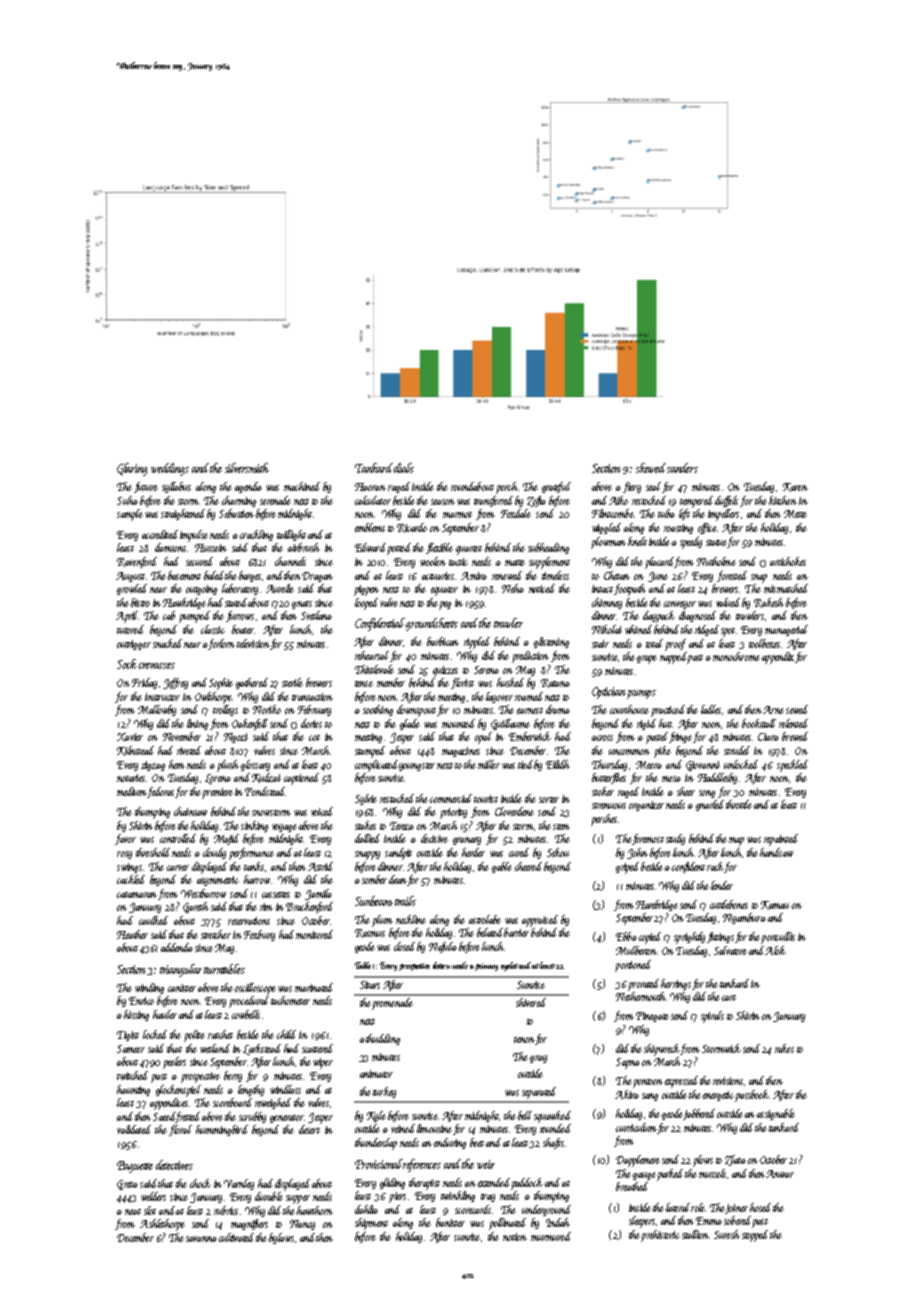 The height and width of the screenshot is (1308, 924). I want to click on haunting, so click(133, 1090).
